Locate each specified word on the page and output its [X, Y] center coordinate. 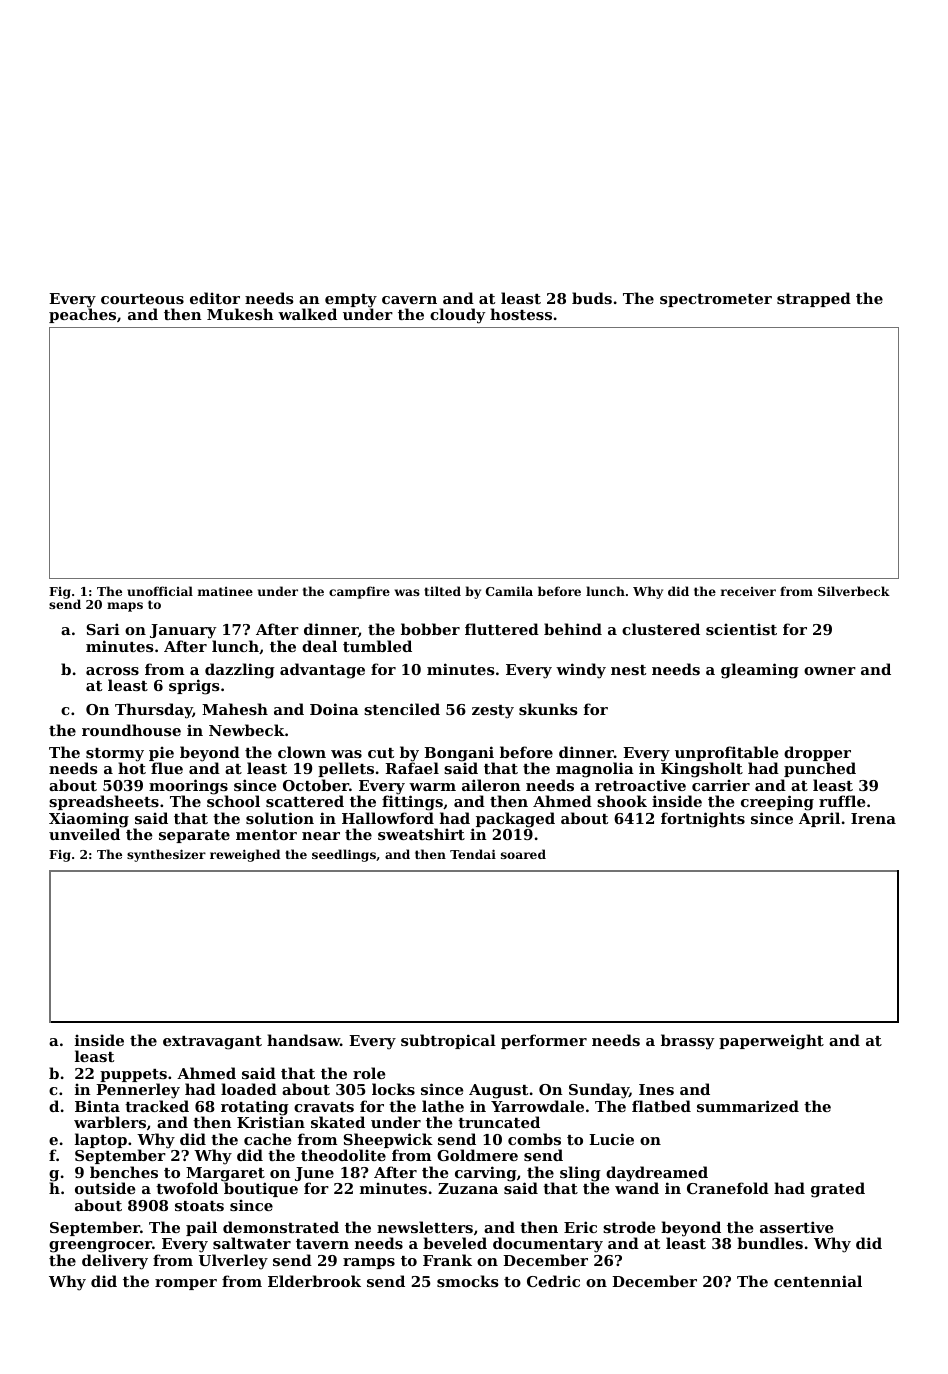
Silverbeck [854, 591]
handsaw [303, 1040]
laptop [101, 1140]
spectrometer [716, 300]
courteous [142, 299]
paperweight [771, 1042]
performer [544, 1041]
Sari [103, 629]
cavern [409, 300]
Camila [509, 591]
